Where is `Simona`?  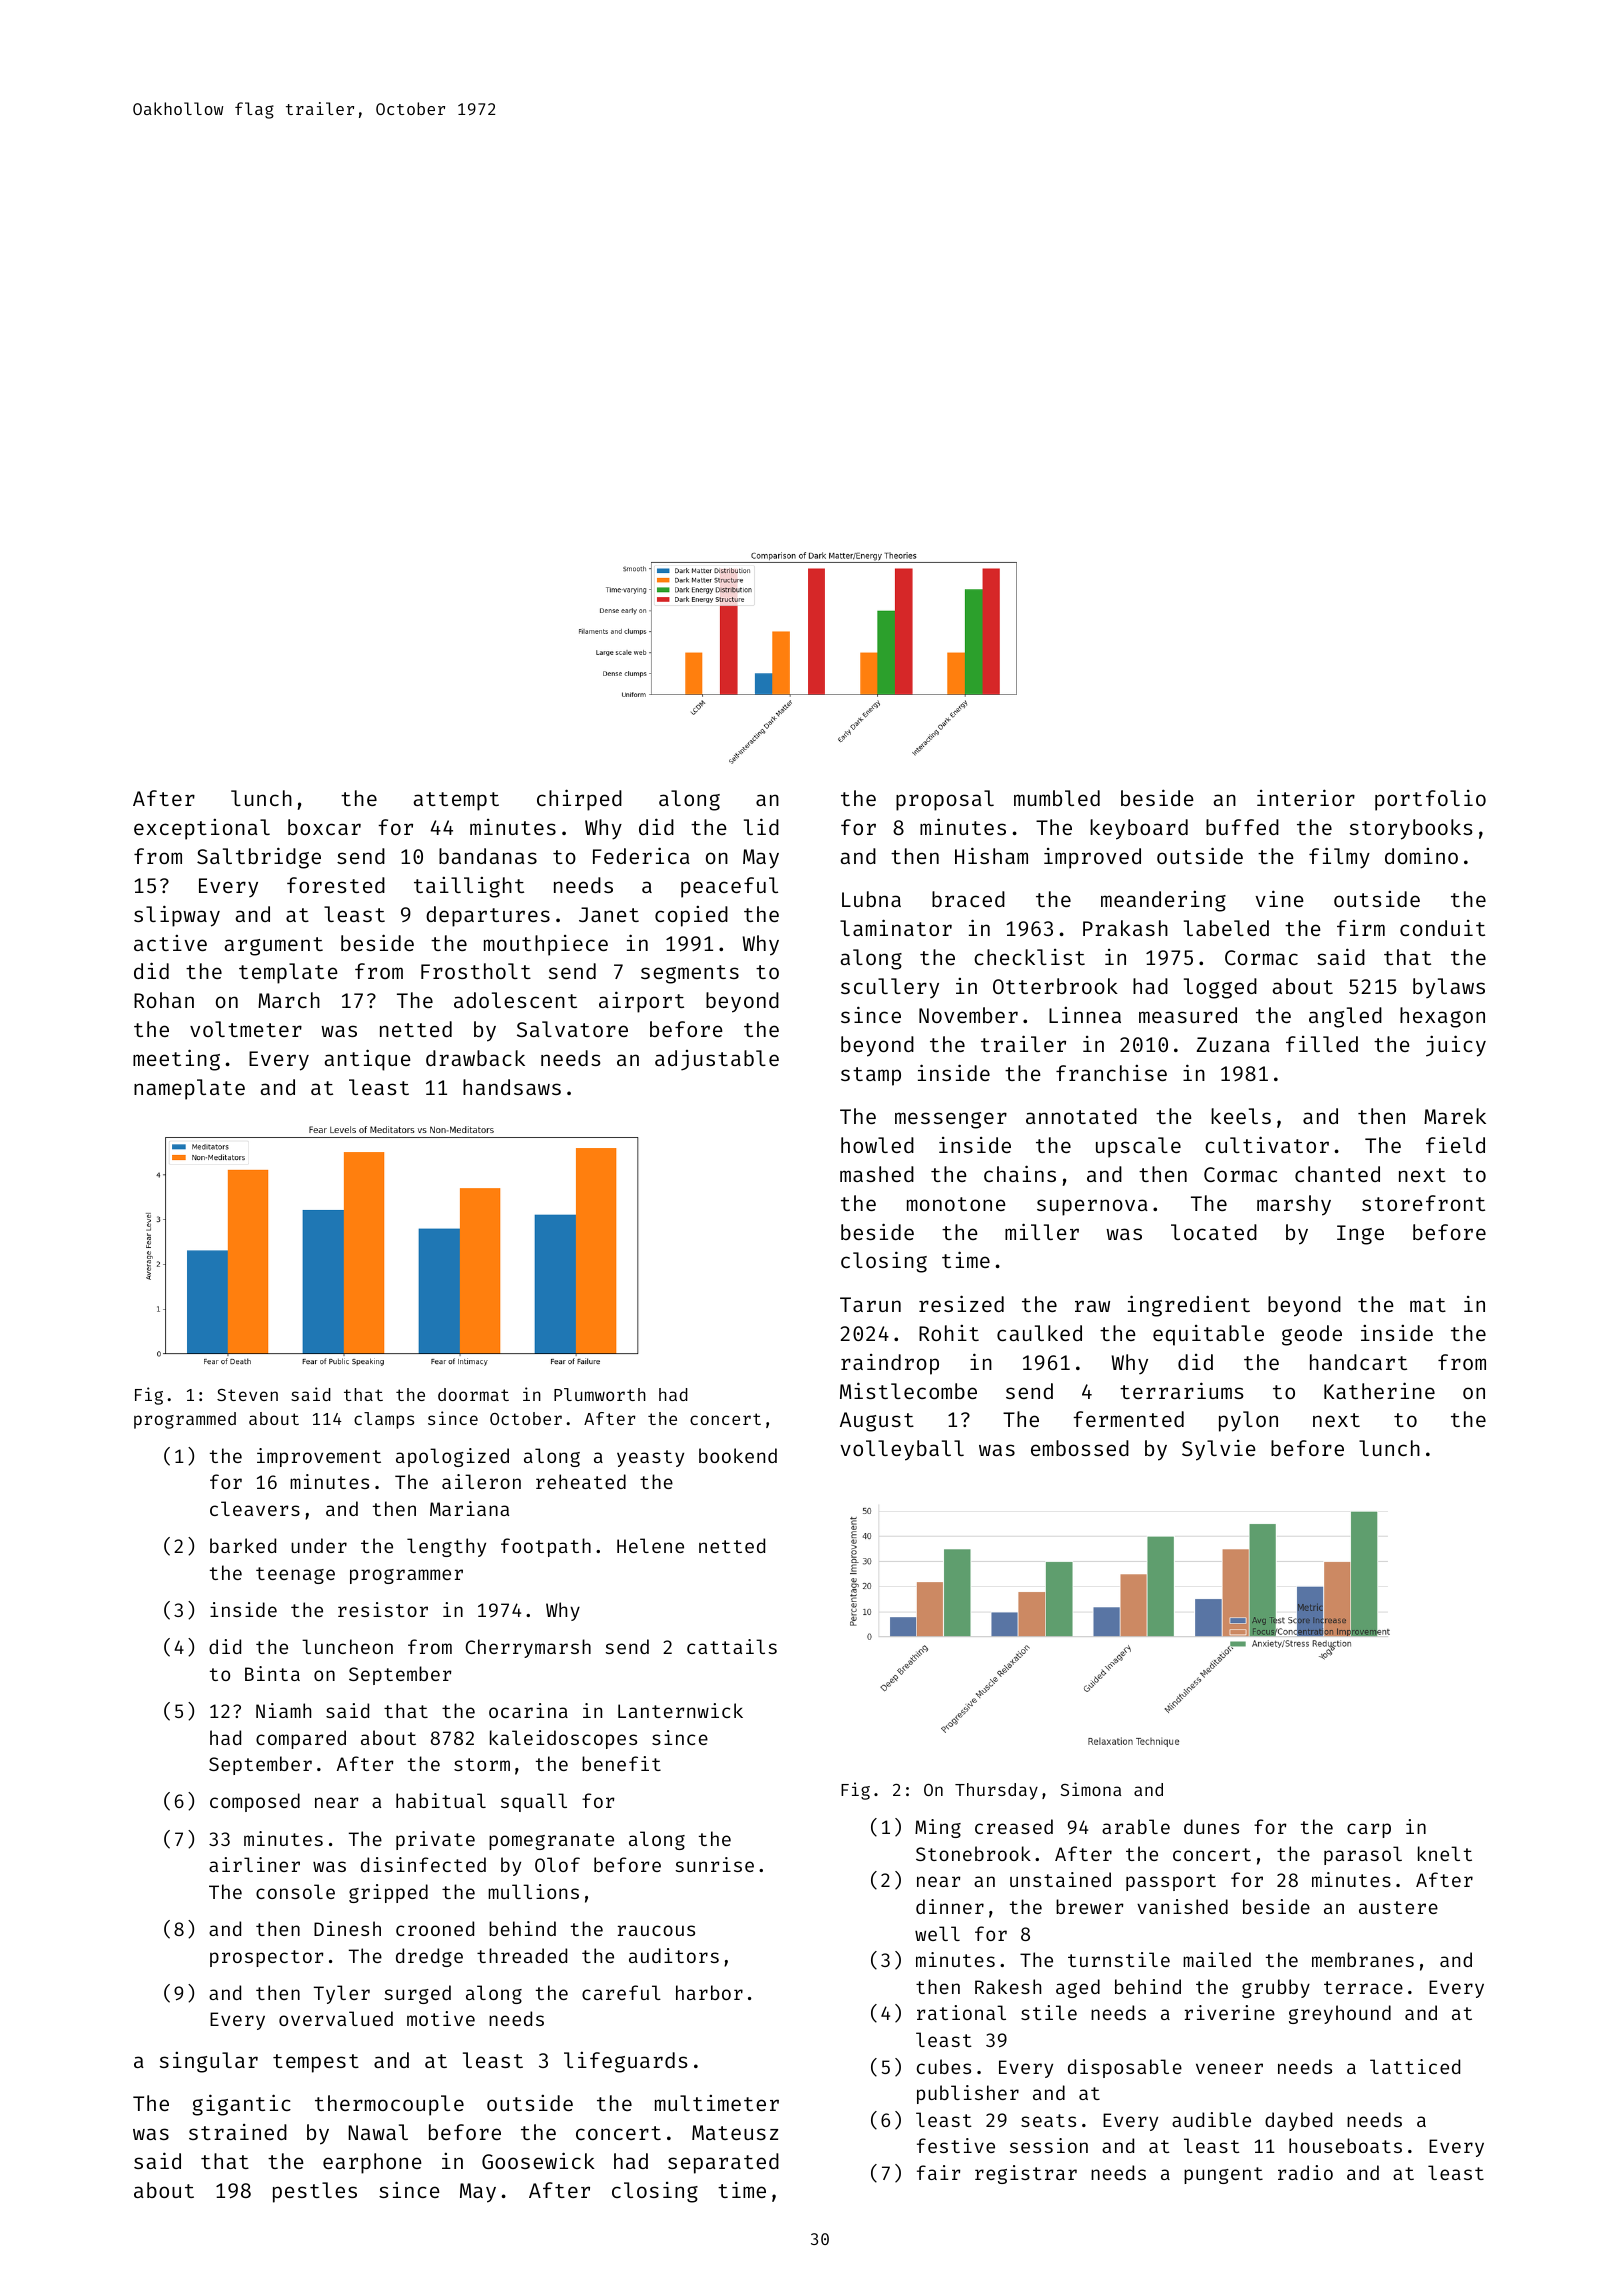 Simona is located at coordinates (1091, 1789).
